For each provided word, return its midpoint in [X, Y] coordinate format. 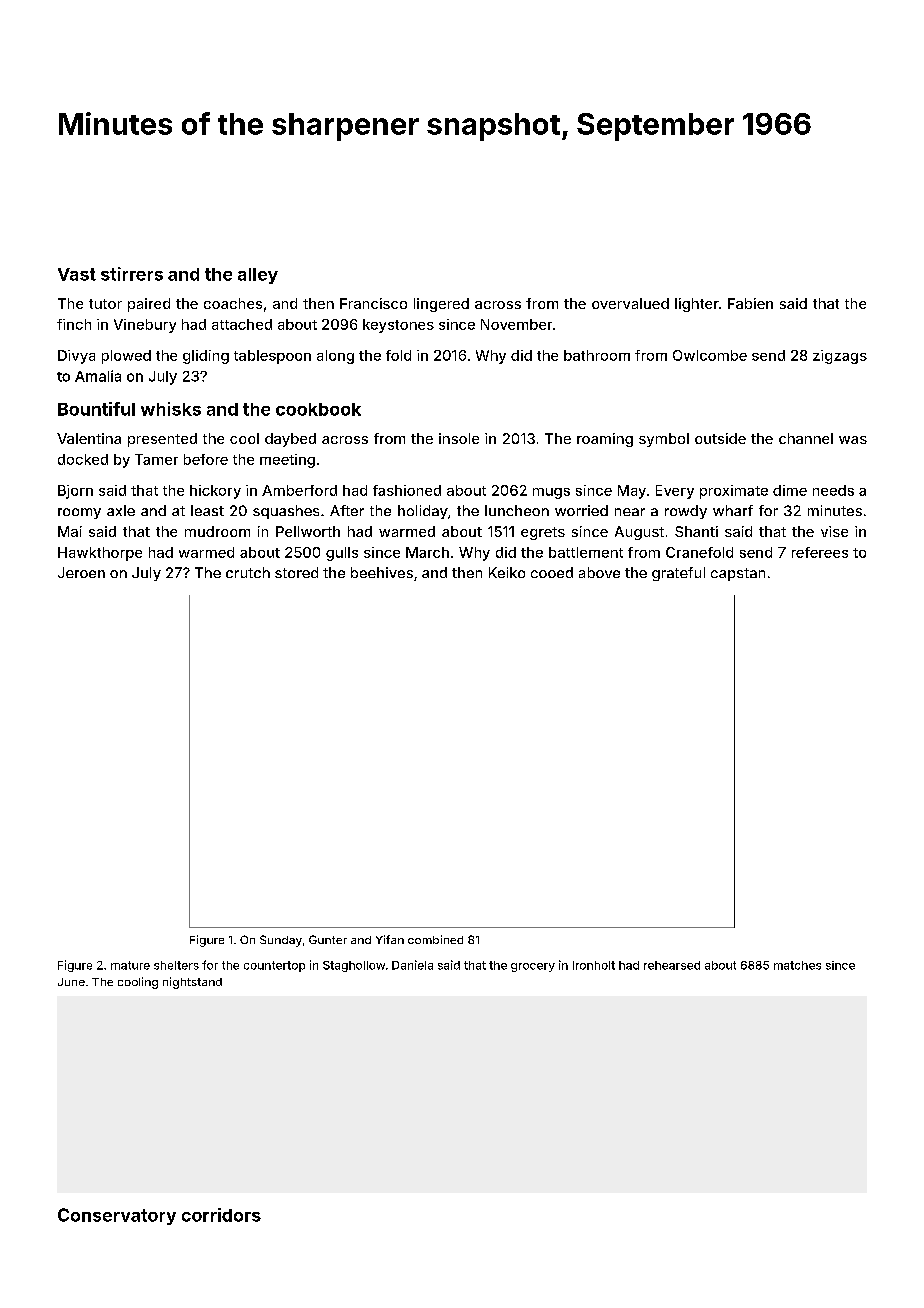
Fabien [750, 303]
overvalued [630, 303]
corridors [221, 1215]
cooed [552, 572]
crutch [248, 572]
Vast [77, 274]
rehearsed [672, 965]
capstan [738, 574]
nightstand [192, 983]
